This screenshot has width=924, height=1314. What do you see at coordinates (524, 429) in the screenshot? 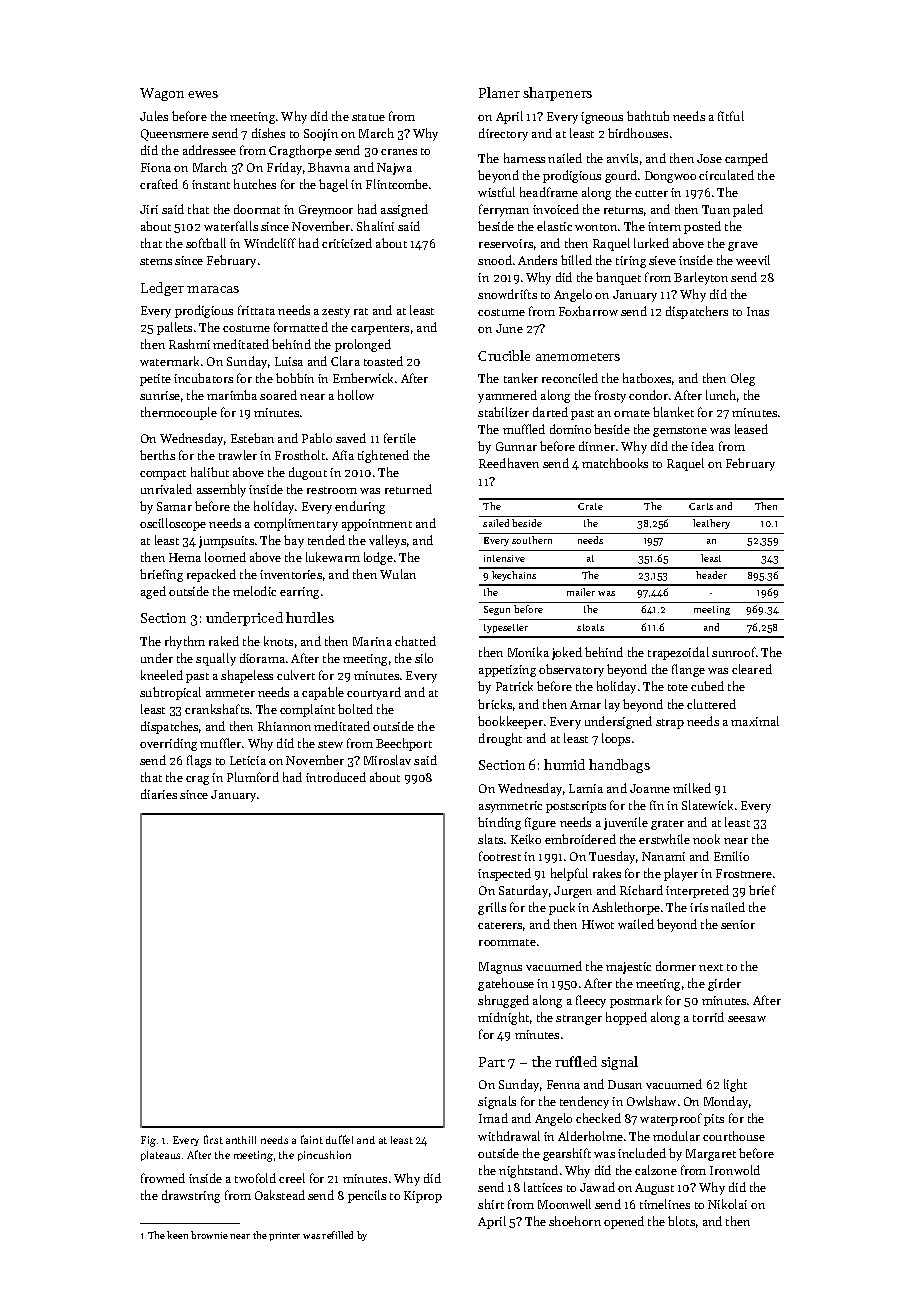
I see `muffled` at bounding box center [524, 429].
